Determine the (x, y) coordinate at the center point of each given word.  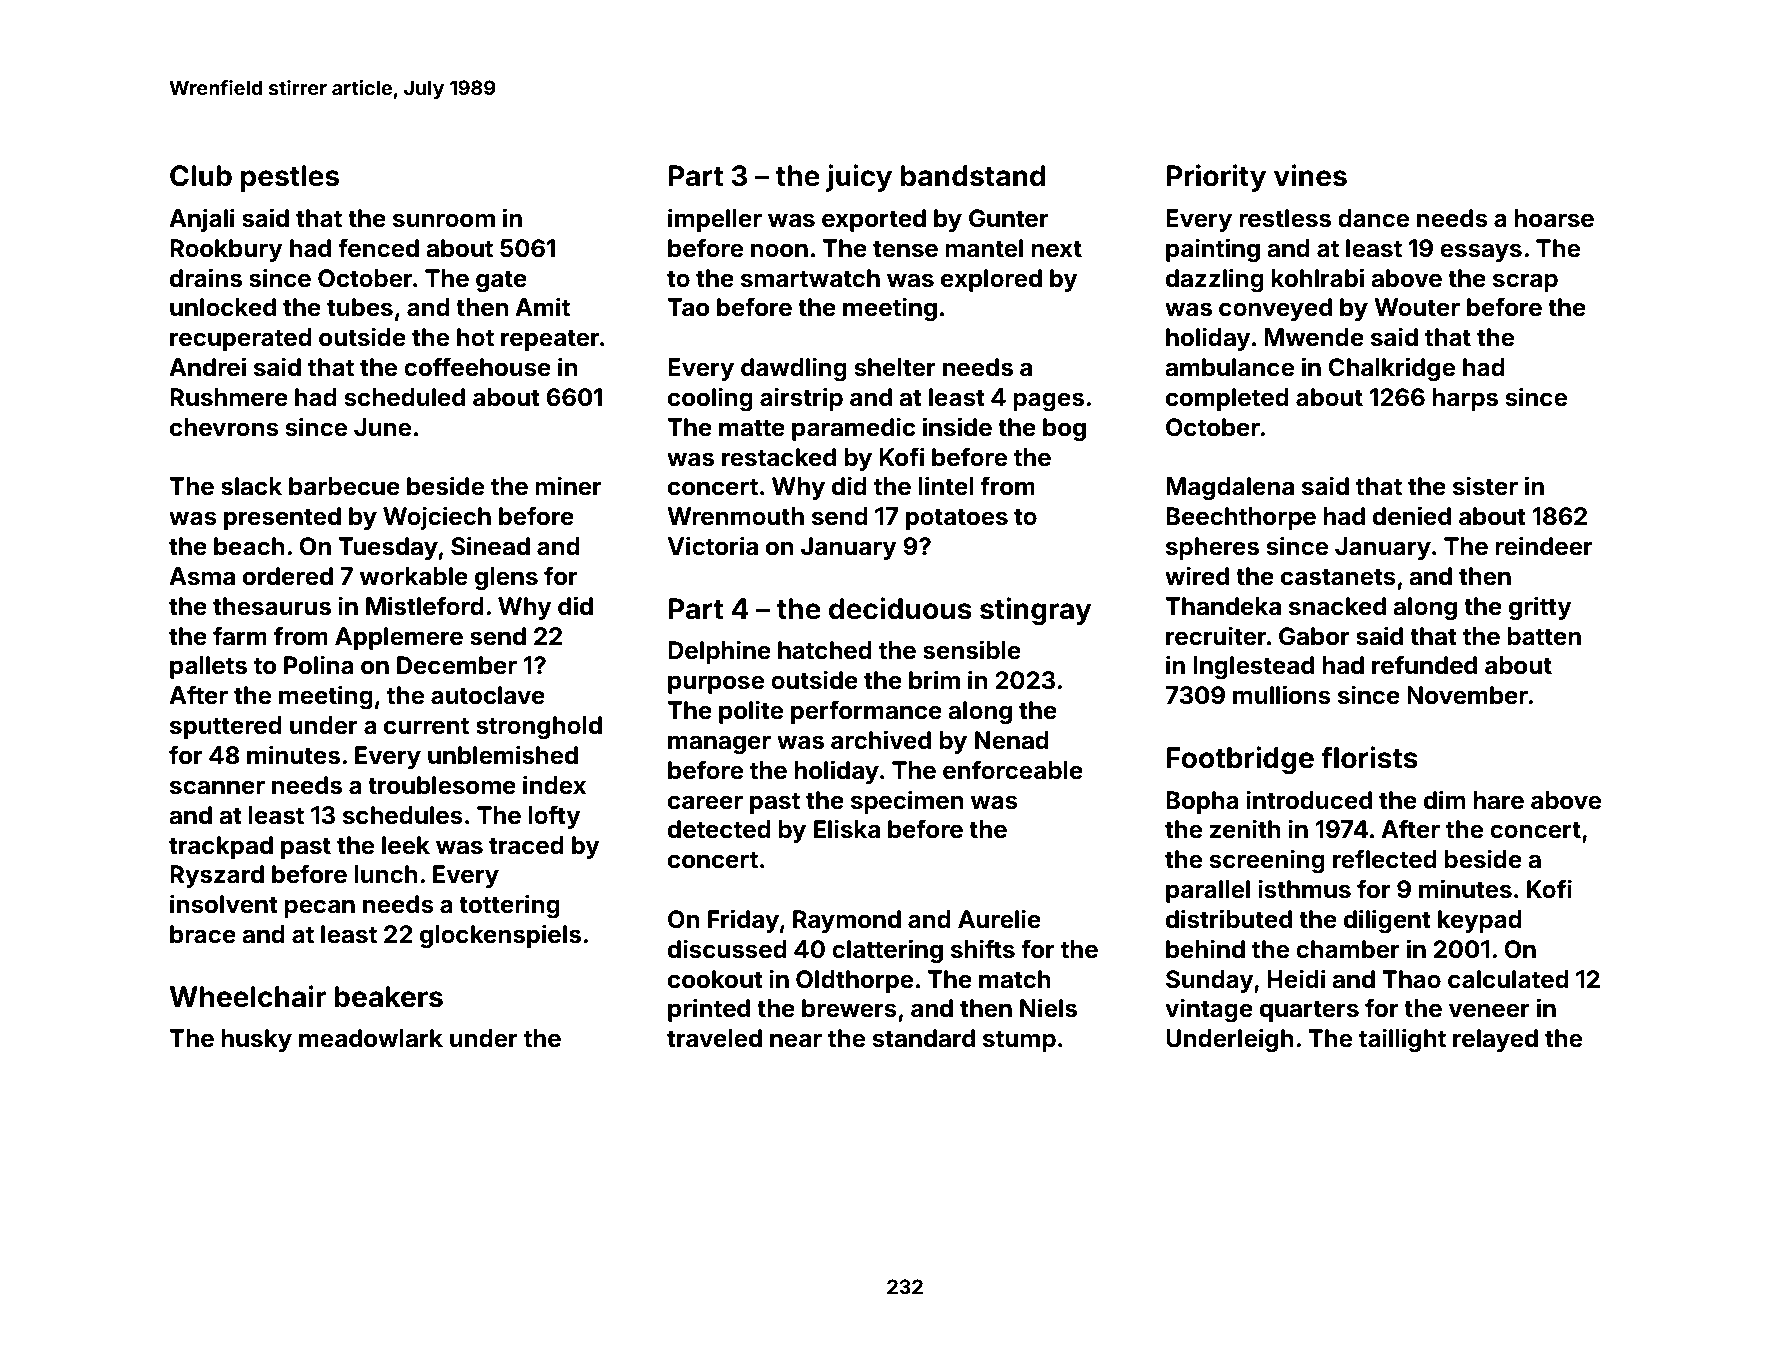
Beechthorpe (1241, 518)
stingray (1036, 611)
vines (1310, 175)
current (426, 726)
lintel (946, 486)
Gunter (1008, 218)
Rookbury (226, 250)
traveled (714, 1038)
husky (256, 1040)
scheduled (404, 397)
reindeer (1544, 546)
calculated (1508, 979)
